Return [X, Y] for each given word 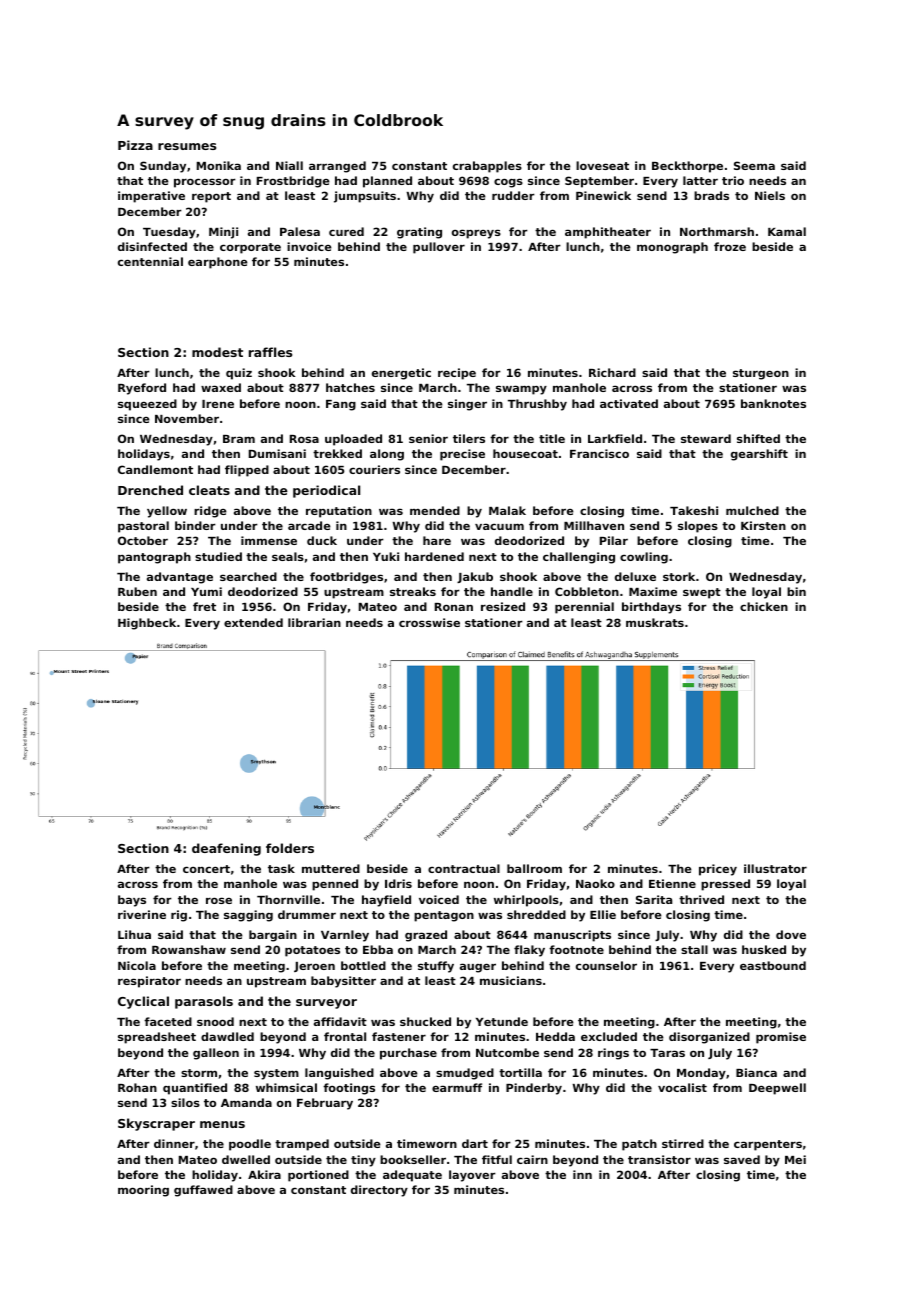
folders [290, 848]
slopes [698, 527]
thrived [701, 899]
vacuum [499, 526]
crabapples [487, 167]
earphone [218, 263]
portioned [318, 1176]
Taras [667, 1053]
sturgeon [761, 374]
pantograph [154, 558]
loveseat [602, 165]
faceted [168, 1021]
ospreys [476, 234]
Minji [223, 233]
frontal [345, 1036]
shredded [536, 914]
